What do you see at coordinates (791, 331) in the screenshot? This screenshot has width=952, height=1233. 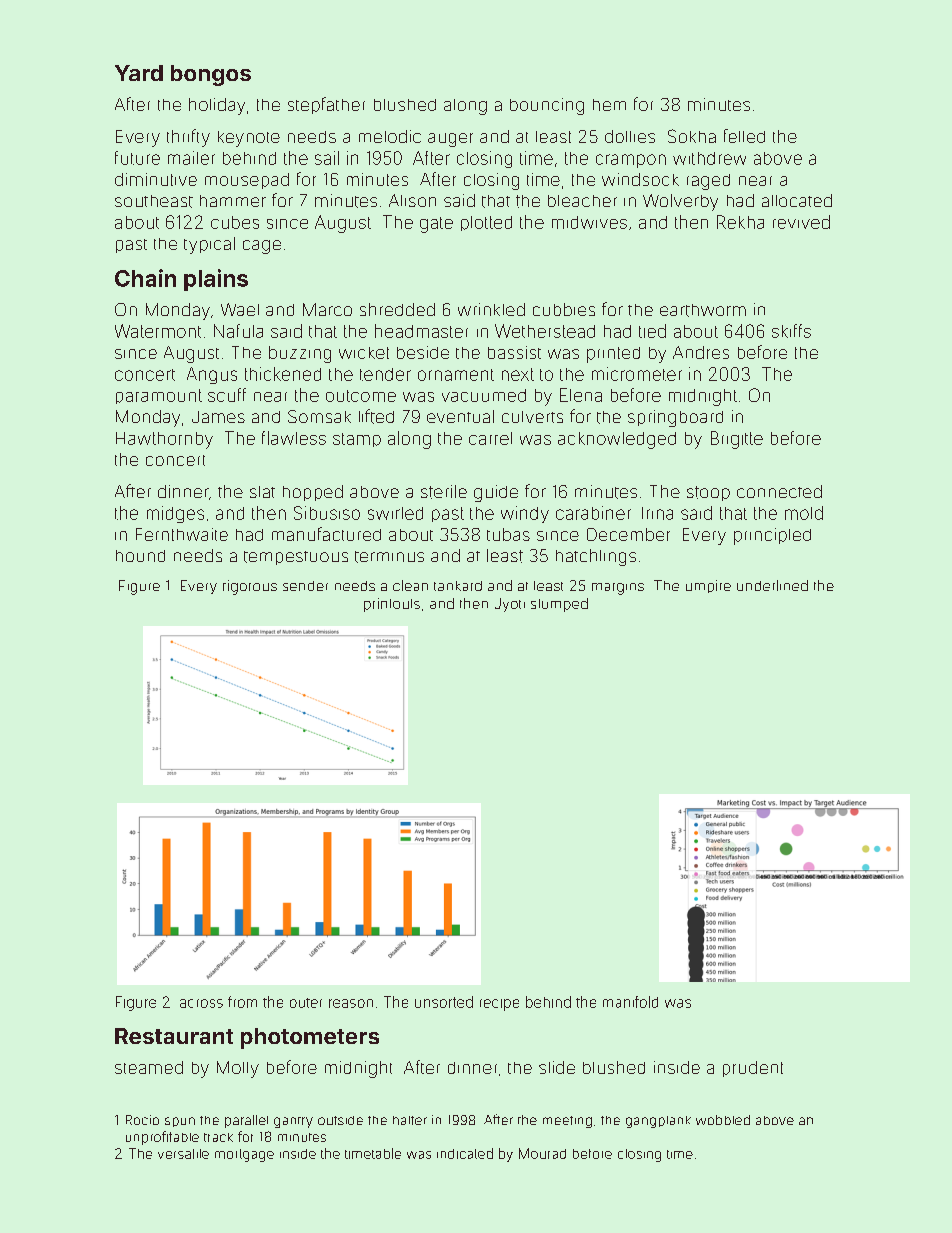 I see `skiffs` at bounding box center [791, 331].
